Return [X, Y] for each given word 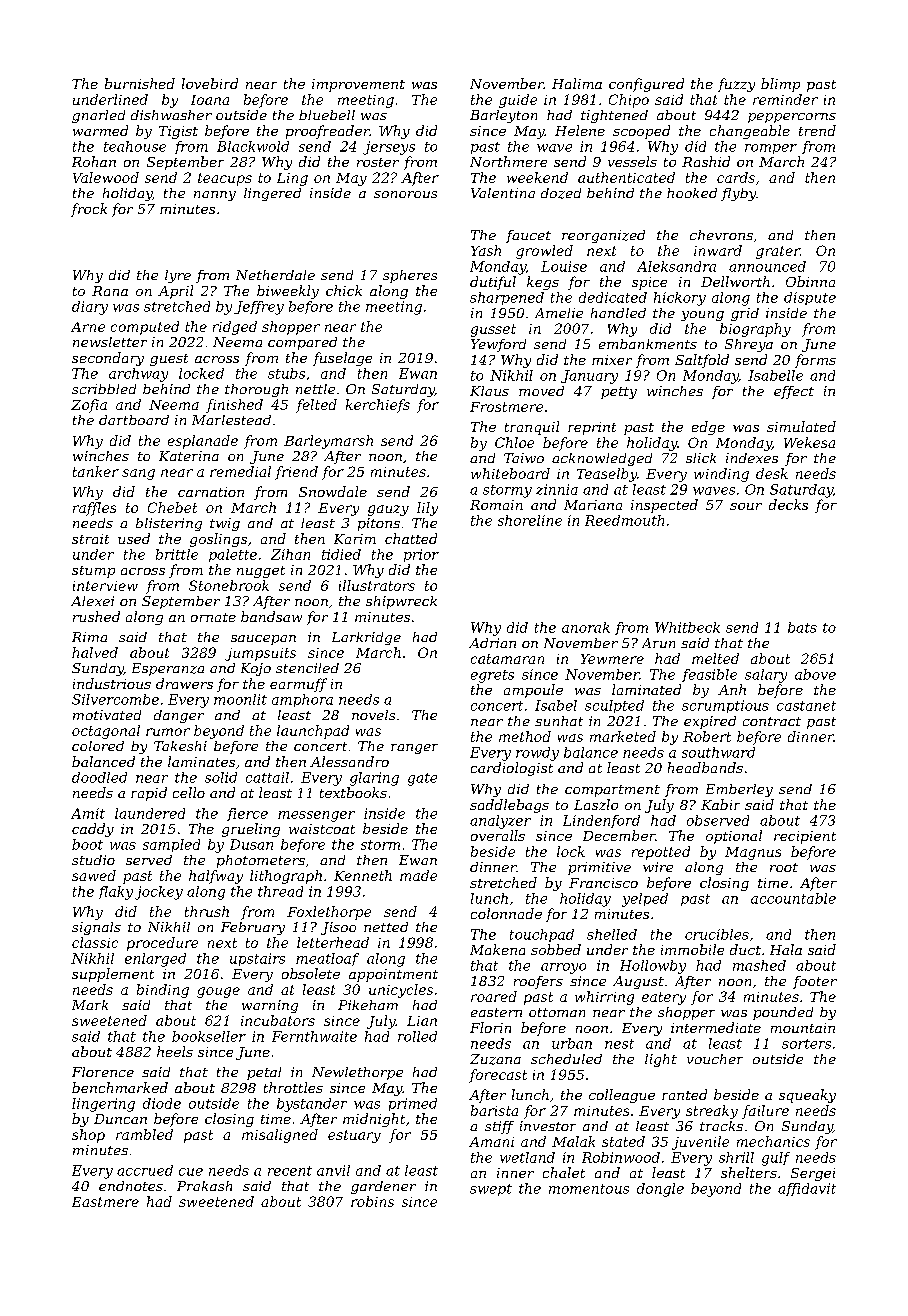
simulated [801, 426]
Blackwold [253, 146]
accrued [145, 1170]
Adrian [492, 643]
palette [233, 555]
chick [344, 290]
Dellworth [735, 281]
